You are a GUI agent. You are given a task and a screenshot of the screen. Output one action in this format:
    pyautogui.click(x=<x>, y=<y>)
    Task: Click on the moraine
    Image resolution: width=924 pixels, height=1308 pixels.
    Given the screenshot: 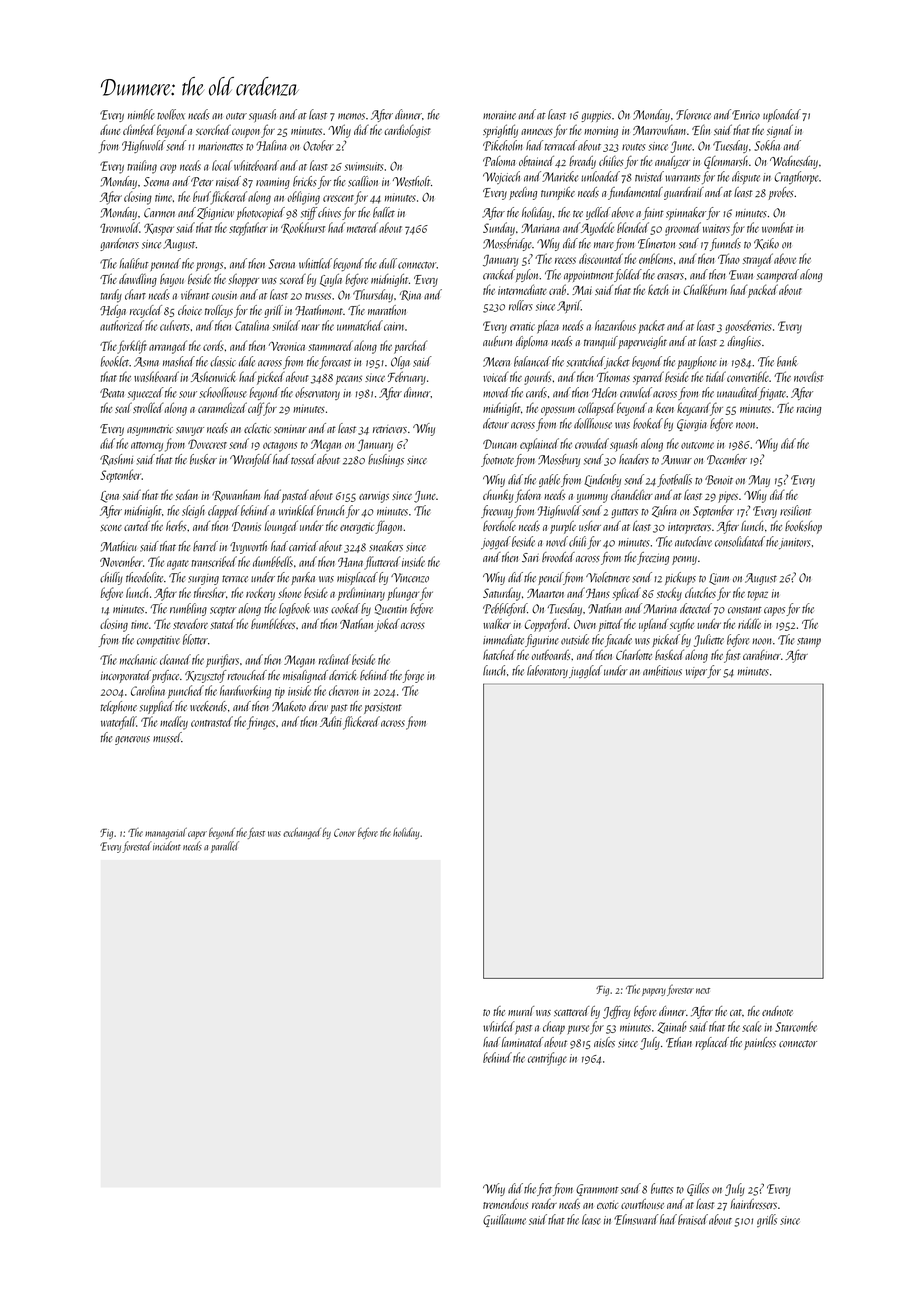 What is the action you would take?
    pyautogui.click(x=499, y=115)
